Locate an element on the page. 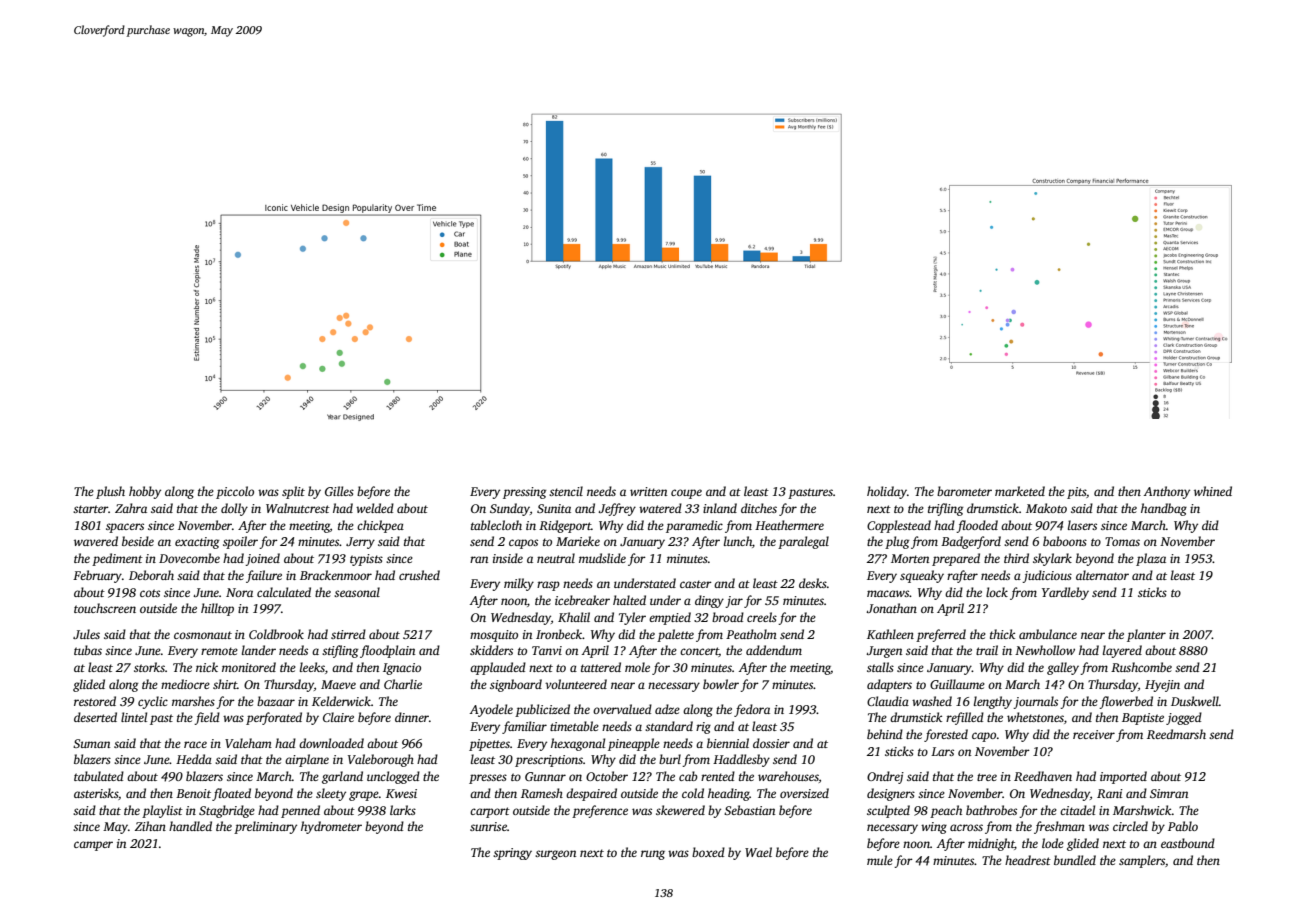 The image size is (1308, 924). Brackenmoor is located at coordinates (336, 575).
